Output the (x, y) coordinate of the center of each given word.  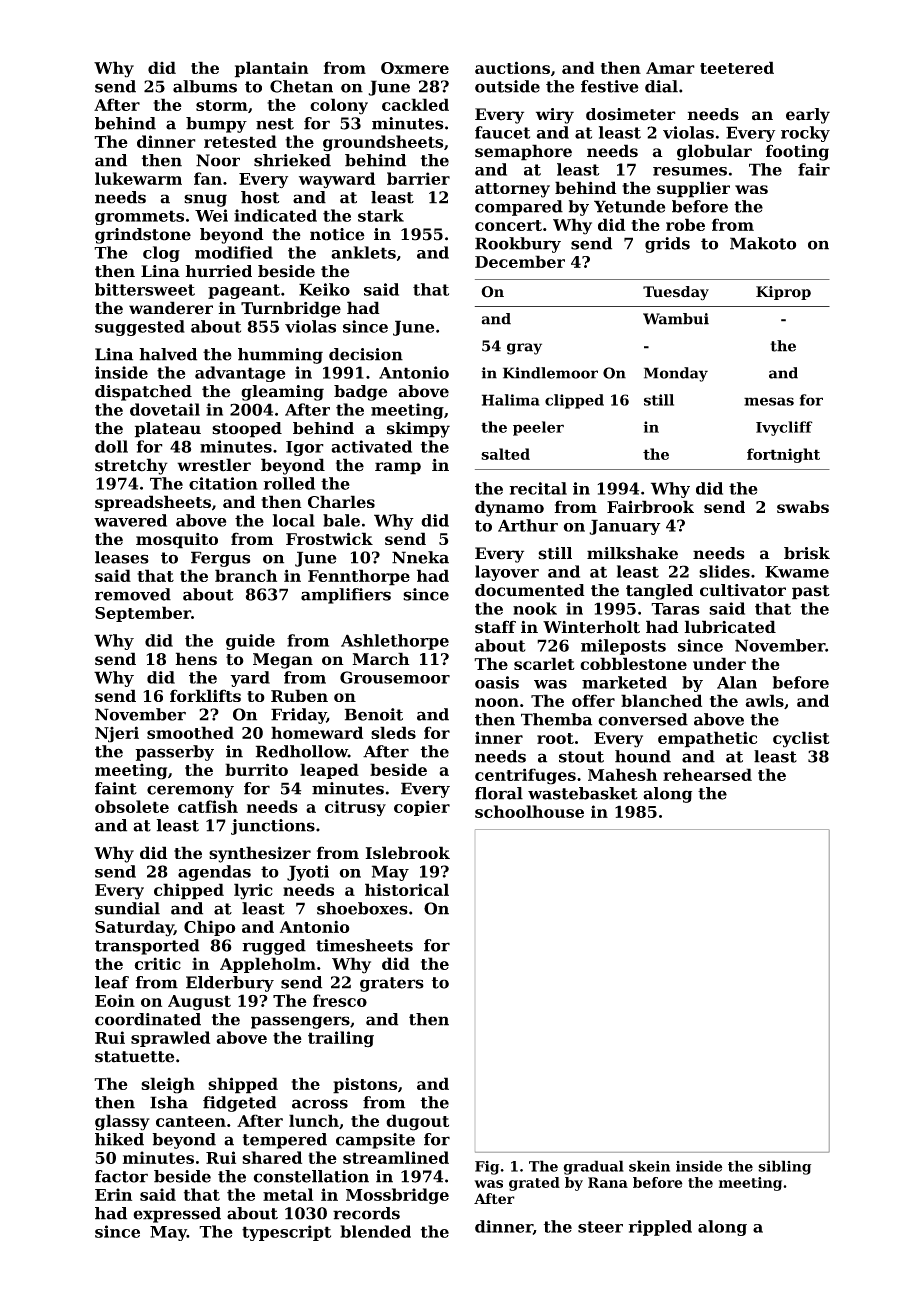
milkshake (632, 553)
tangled (659, 592)
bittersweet (145, 289)
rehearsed (707, 774)
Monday (676, 374)
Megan (283, 661)
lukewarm (138, 178)
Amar (670, 68)
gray (524, 349)
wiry (555, 116)
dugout (417, 1122)
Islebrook (407, 852)
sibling (784, 1167)
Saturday (134, 928)
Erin (113, 1194)
